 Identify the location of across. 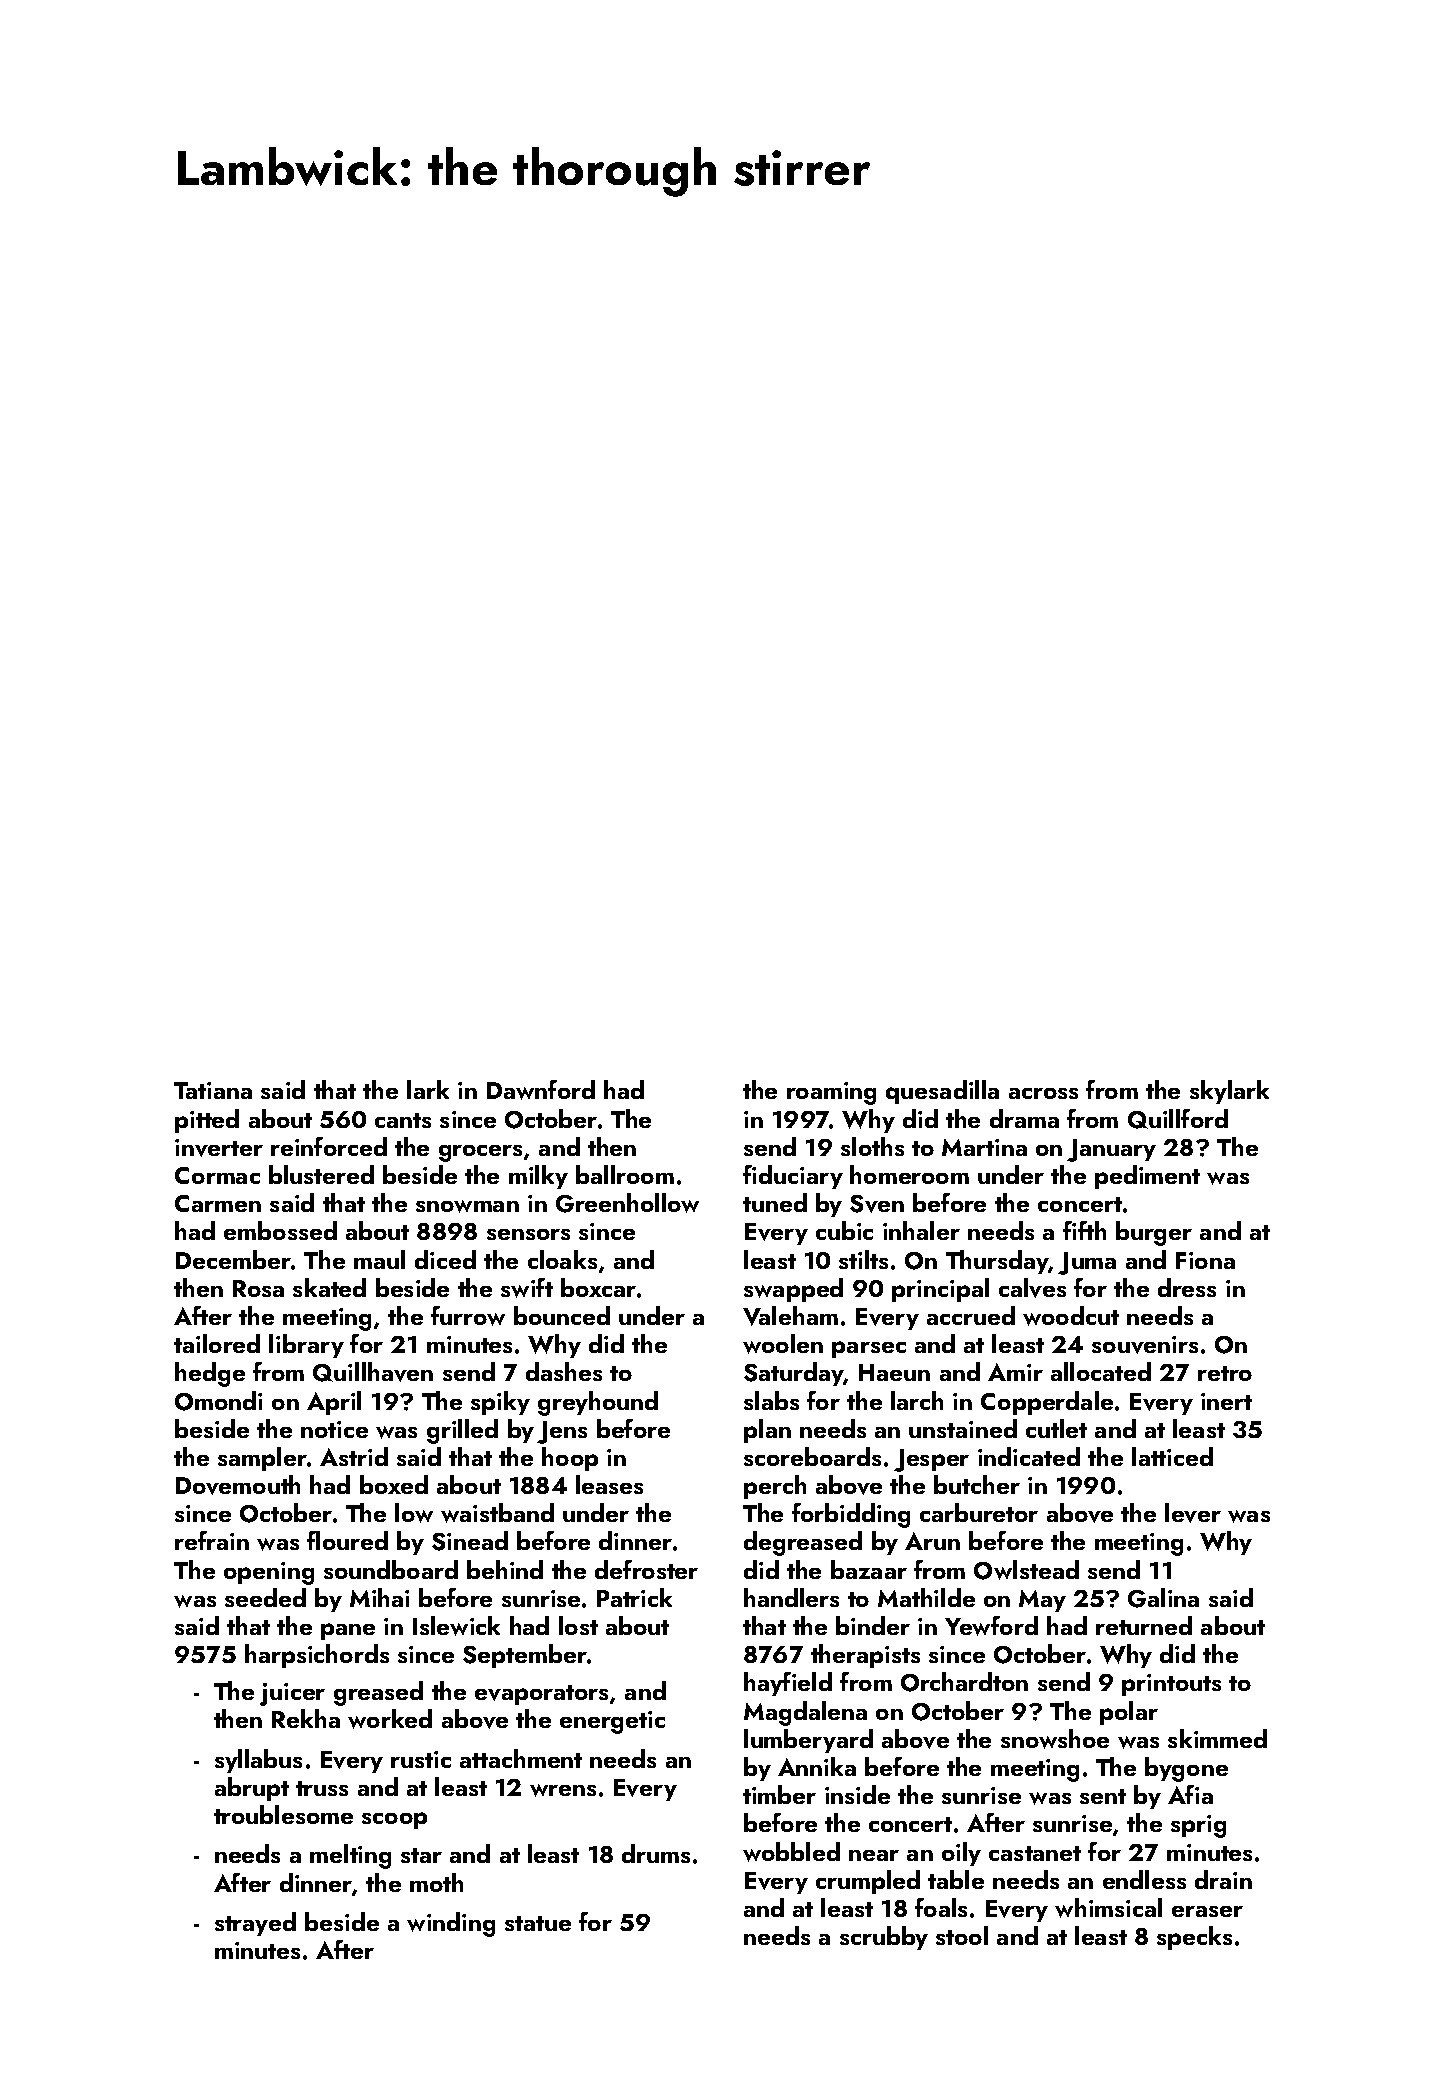
(1043, 1093).
